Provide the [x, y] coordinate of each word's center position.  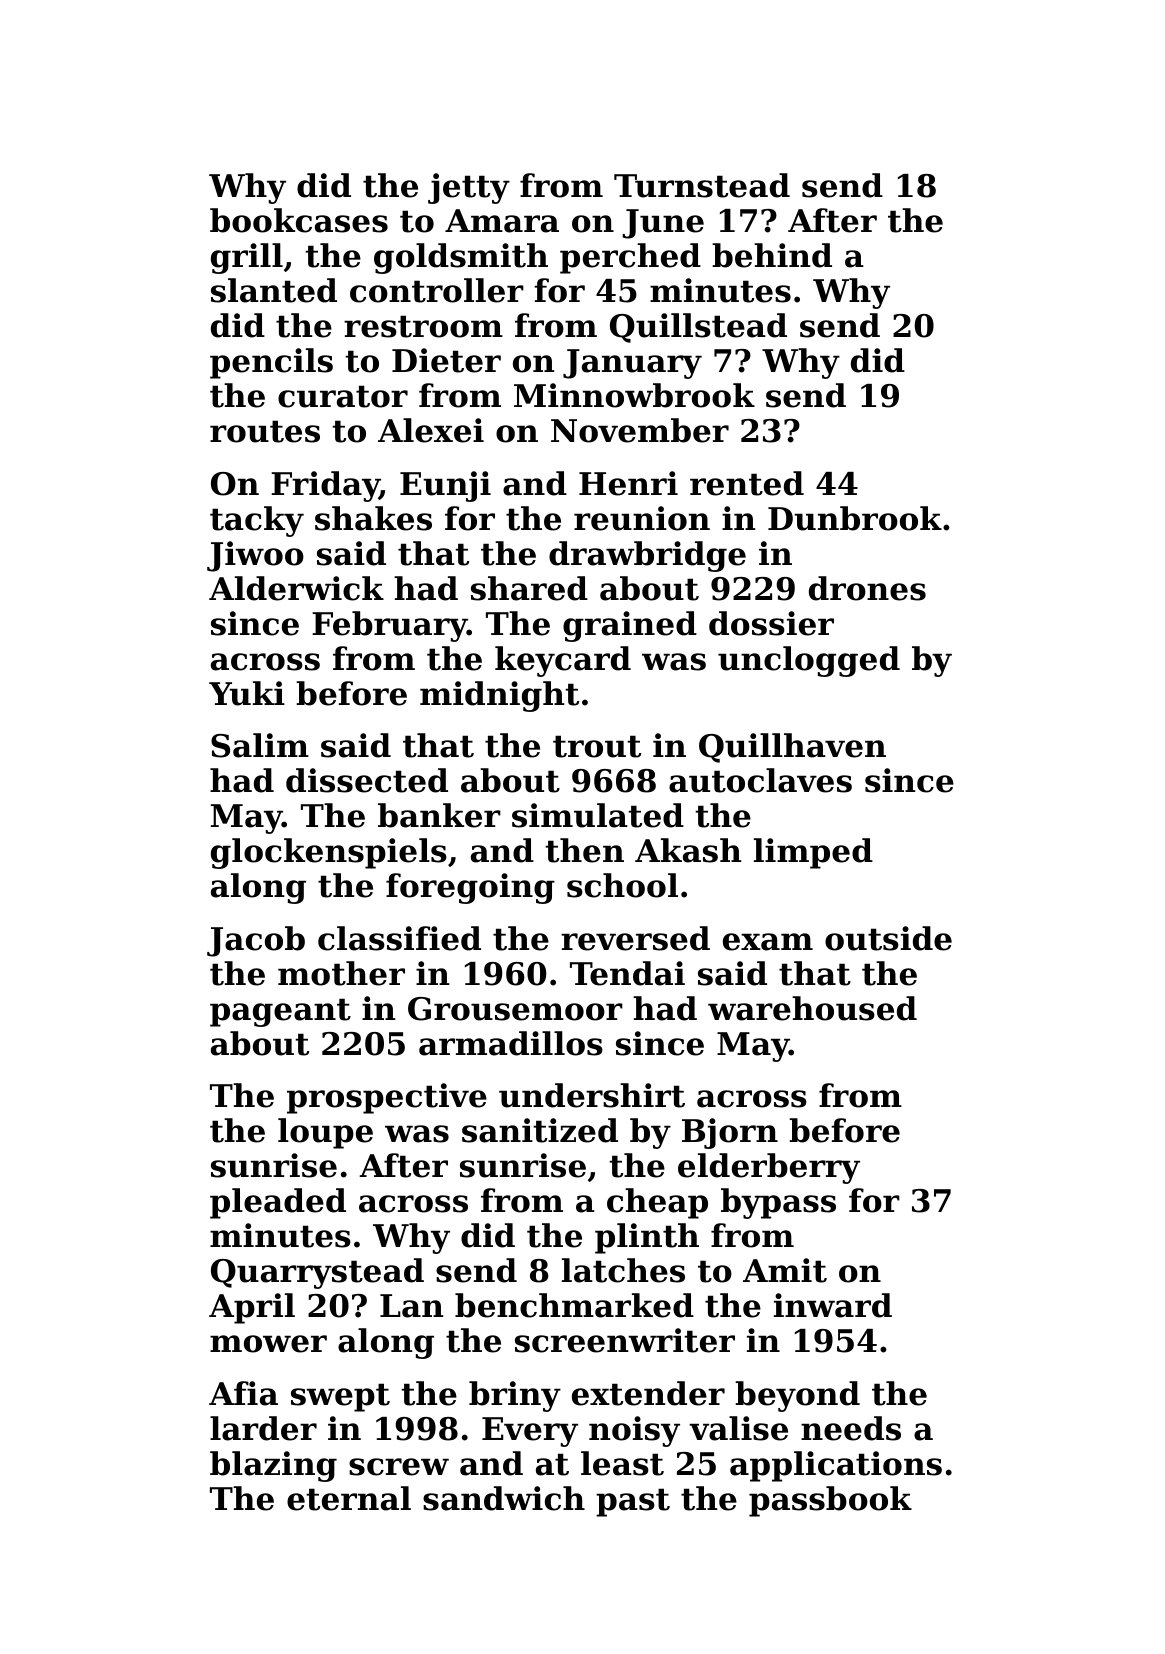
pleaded [278, 1203]
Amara [502, 221]
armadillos [511, 1043]
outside [888, 938]
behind [772, 255]
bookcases [299, 220]
